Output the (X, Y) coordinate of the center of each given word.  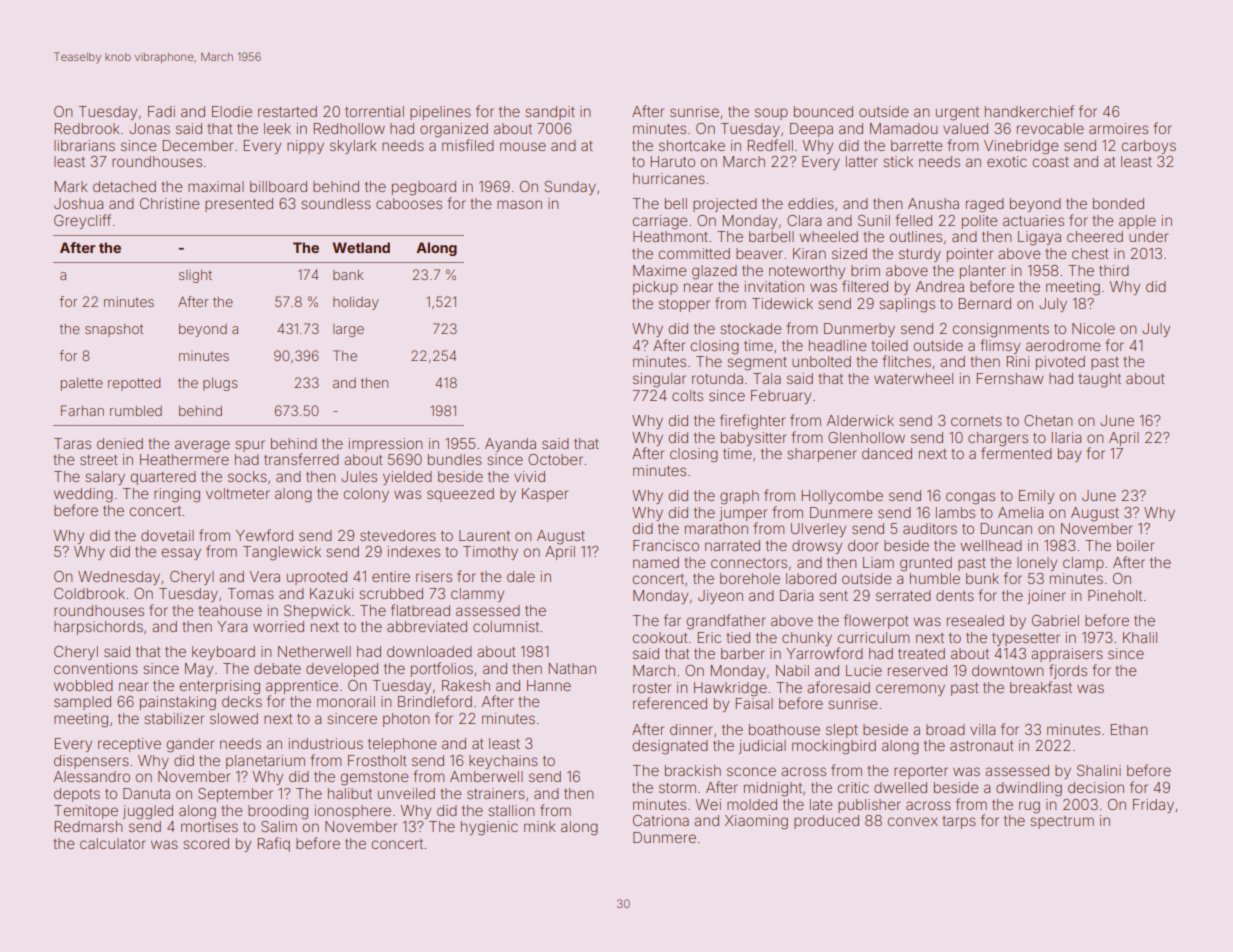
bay (1070, 455)
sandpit (550, 113)
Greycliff (82, 221)
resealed (975, 620)
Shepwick (317, 612)
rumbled (136, 411)
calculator (113, 843)
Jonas (149, 128)
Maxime (659, 270)
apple (1137, 222)
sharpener (822, 455)
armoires (1118, 128)
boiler (1135, 545)
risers (434, 576)
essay (181, 554)
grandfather (726, 622)
